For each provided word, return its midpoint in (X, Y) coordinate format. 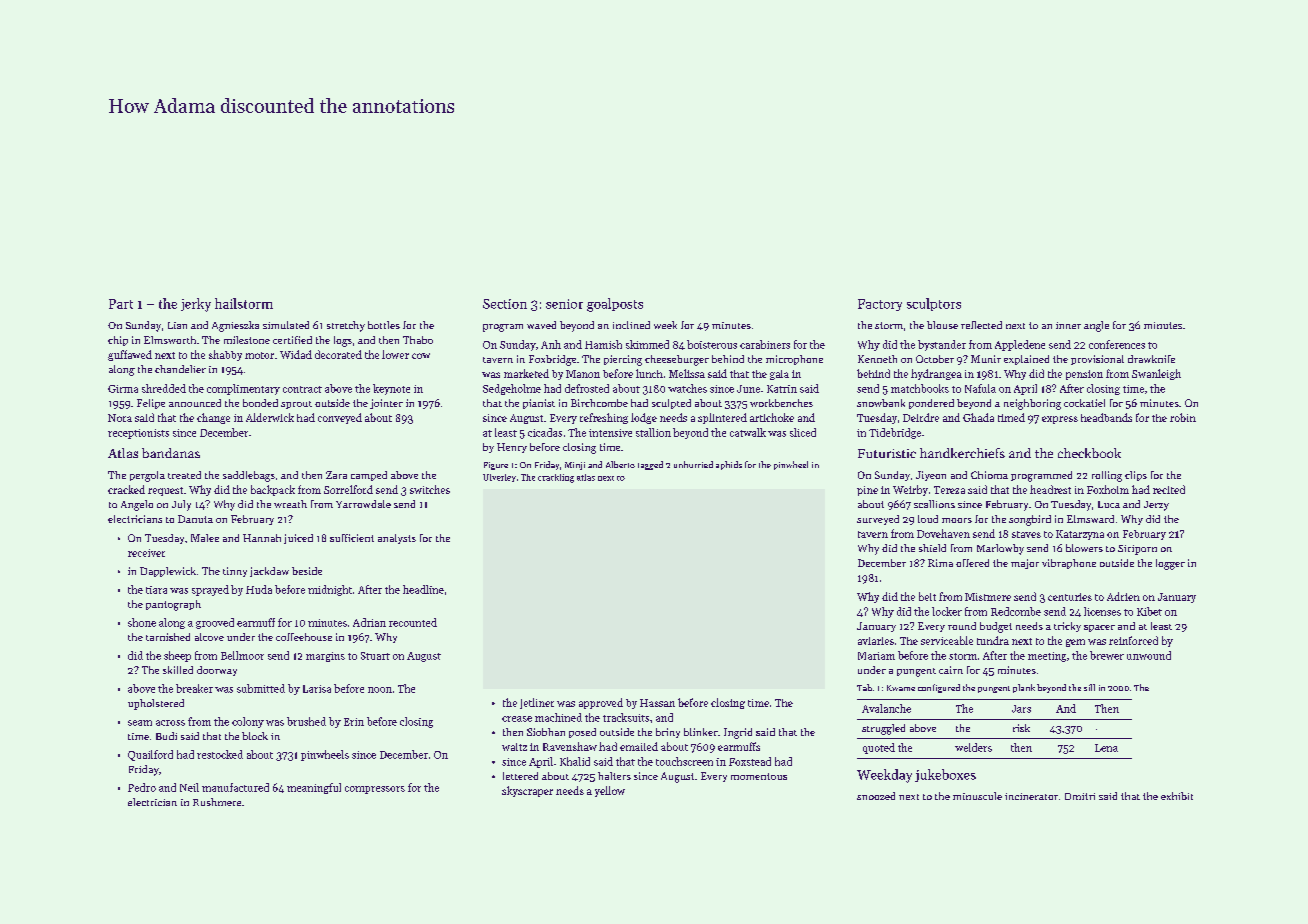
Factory (880, 305)
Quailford (150, 755)
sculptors (934, 304)
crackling (556, 478)
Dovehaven (943, 533)
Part (121, 304)
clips (1136, 476)
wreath (290, 504)
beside (307, 571)
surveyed (878, 520)
